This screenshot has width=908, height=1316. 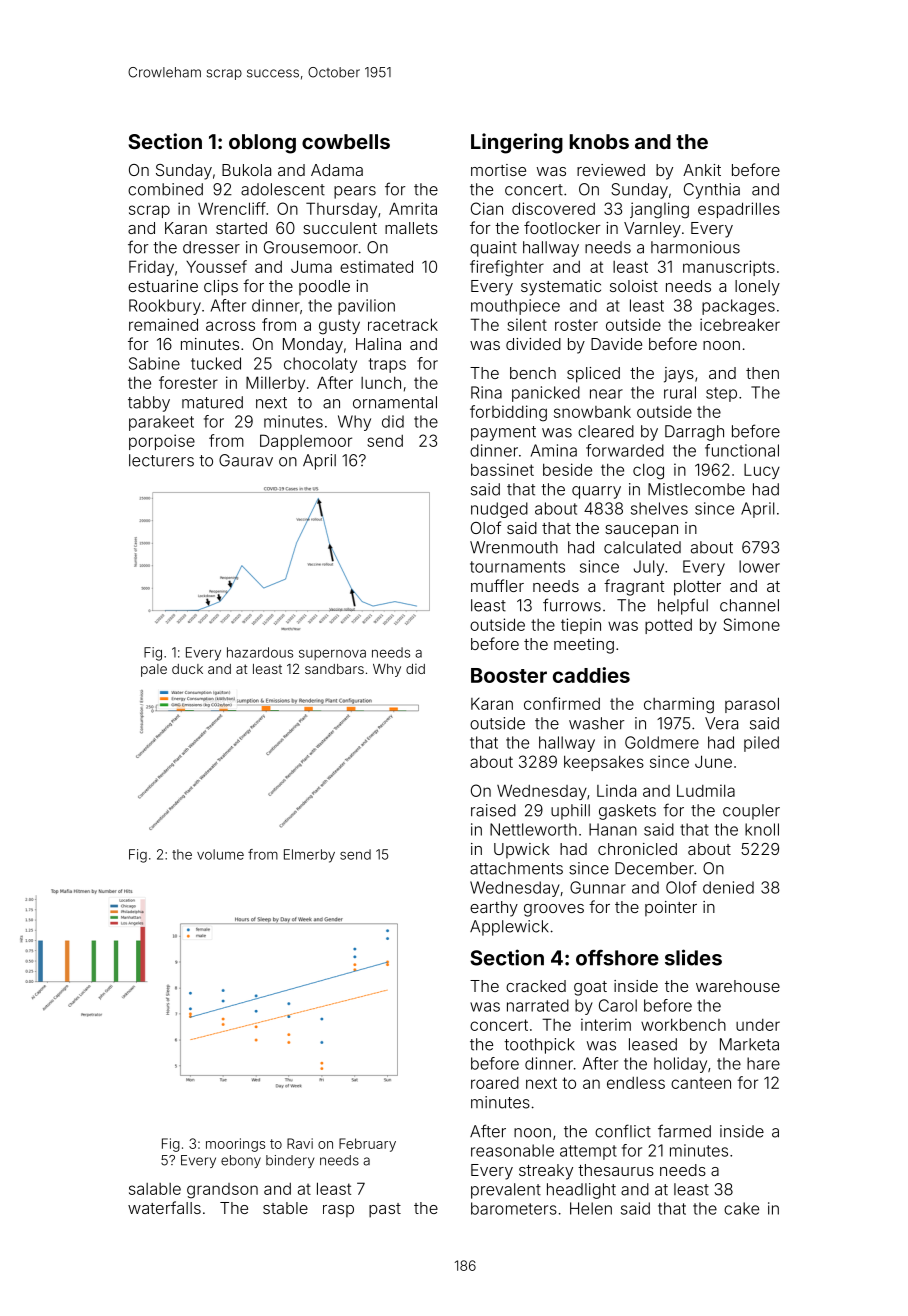 What do you see at coordinates (702, 170) in the screenshot?
I see `Ankit` at bounding box center [702, 170].
